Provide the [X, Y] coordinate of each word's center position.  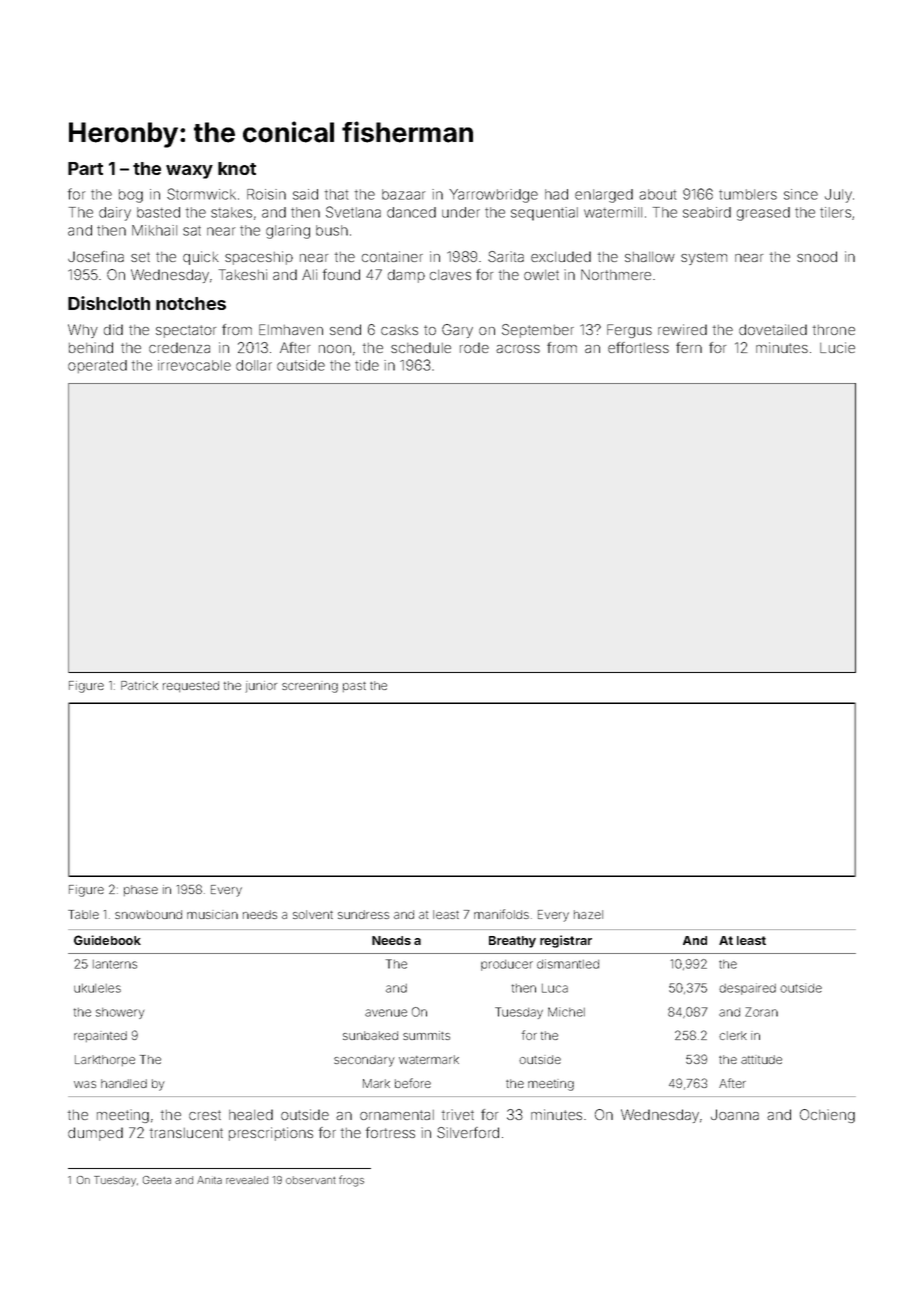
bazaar [403, 194]
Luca [555, 988]
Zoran [761, 1012]
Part [85, 168]
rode [474, 347]
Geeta [157, 1180]
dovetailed [773, 329]
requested [191, 686]
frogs [351, 1181]
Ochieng [827, 1116]
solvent [313, 914]
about [657, 194]
